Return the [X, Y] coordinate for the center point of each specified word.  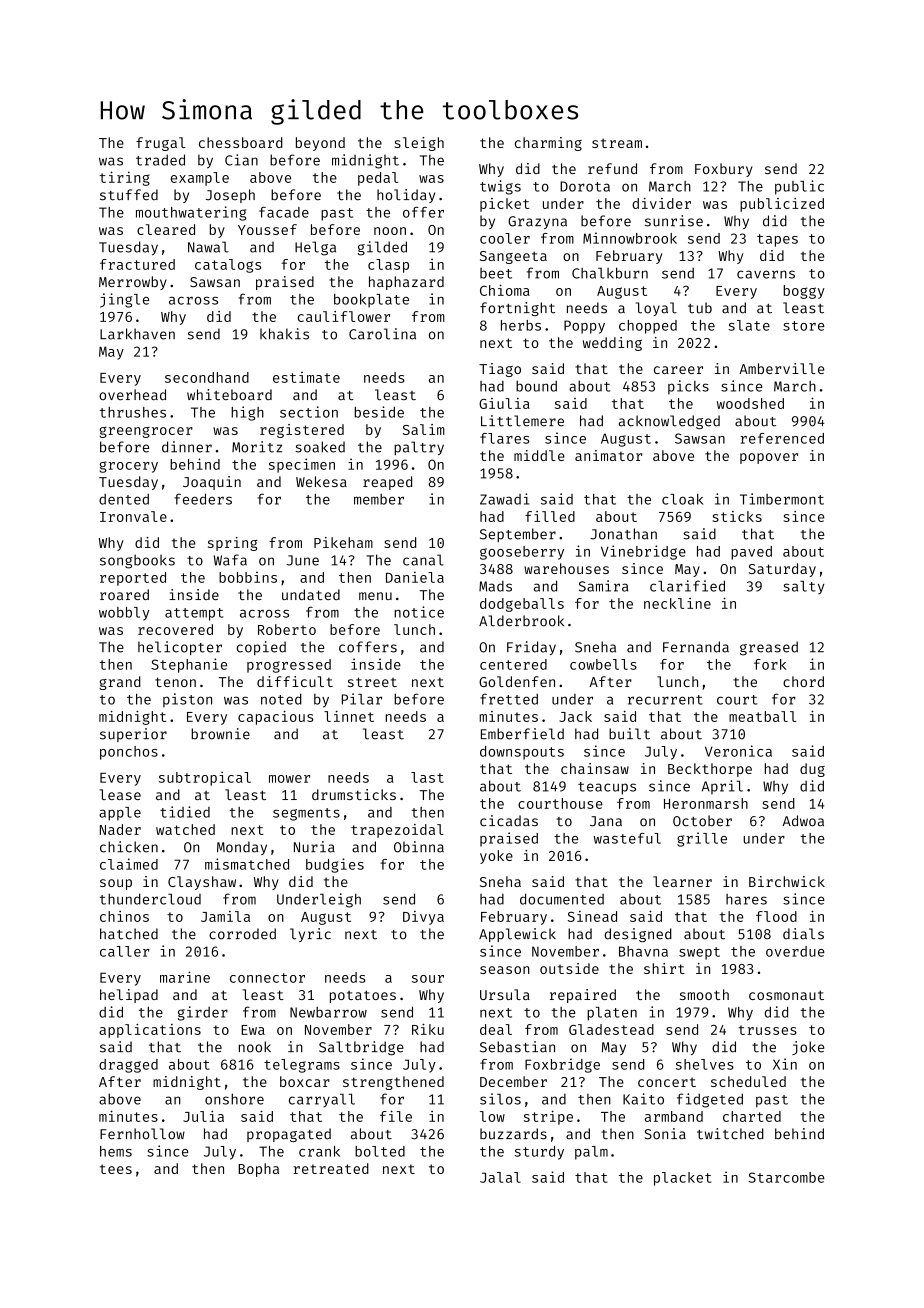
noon [390, 231]
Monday [242, 848]
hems [116, 1151]
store [804, 326]
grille [702, 839]
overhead [132, 395]
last [427, 777]
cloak [682, 499]
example [200, 179]
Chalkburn [610, 273]
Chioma [505, 290]
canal [423, 560]
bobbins [248, 577]
